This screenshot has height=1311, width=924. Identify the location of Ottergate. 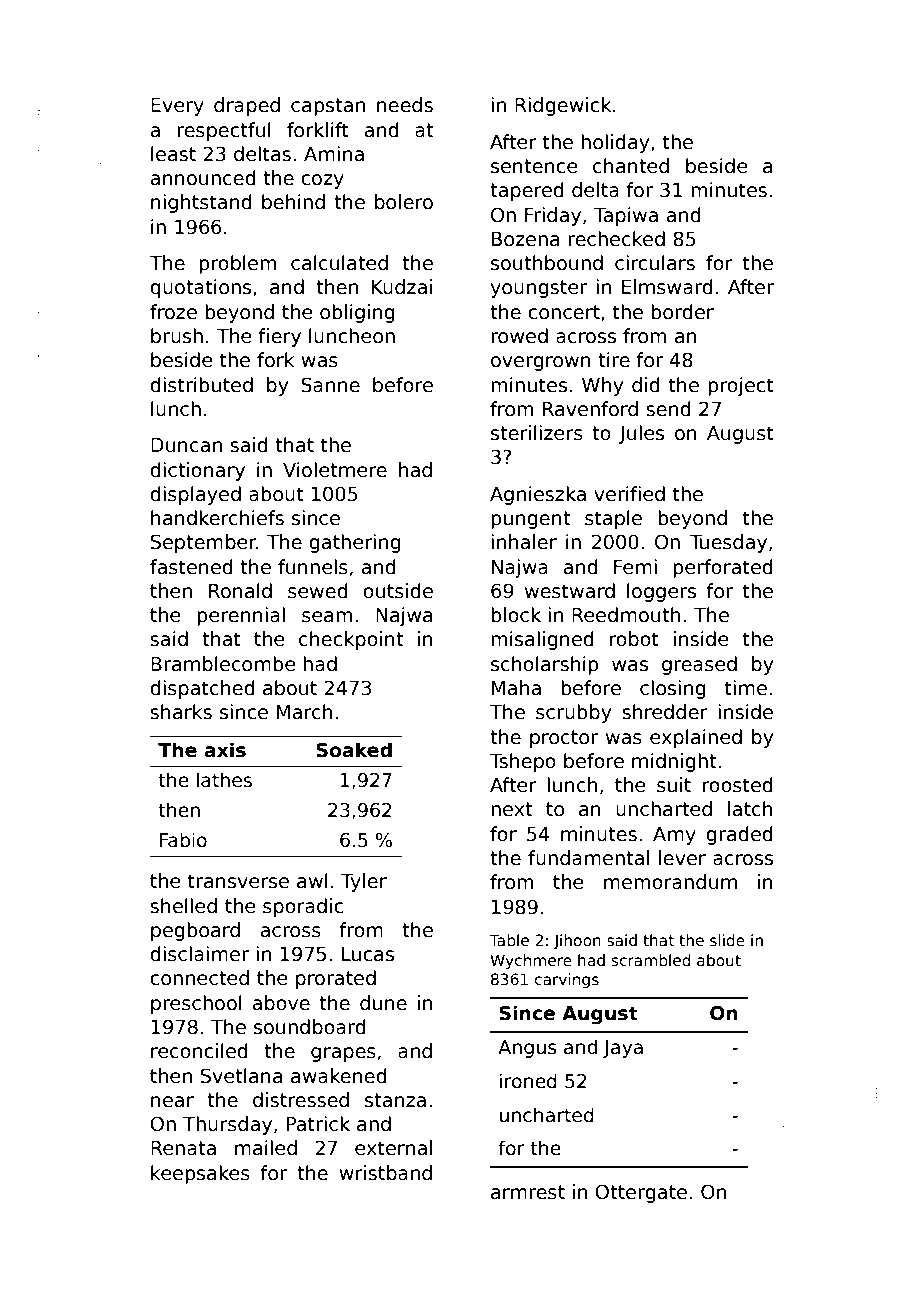
(641, 1193).
